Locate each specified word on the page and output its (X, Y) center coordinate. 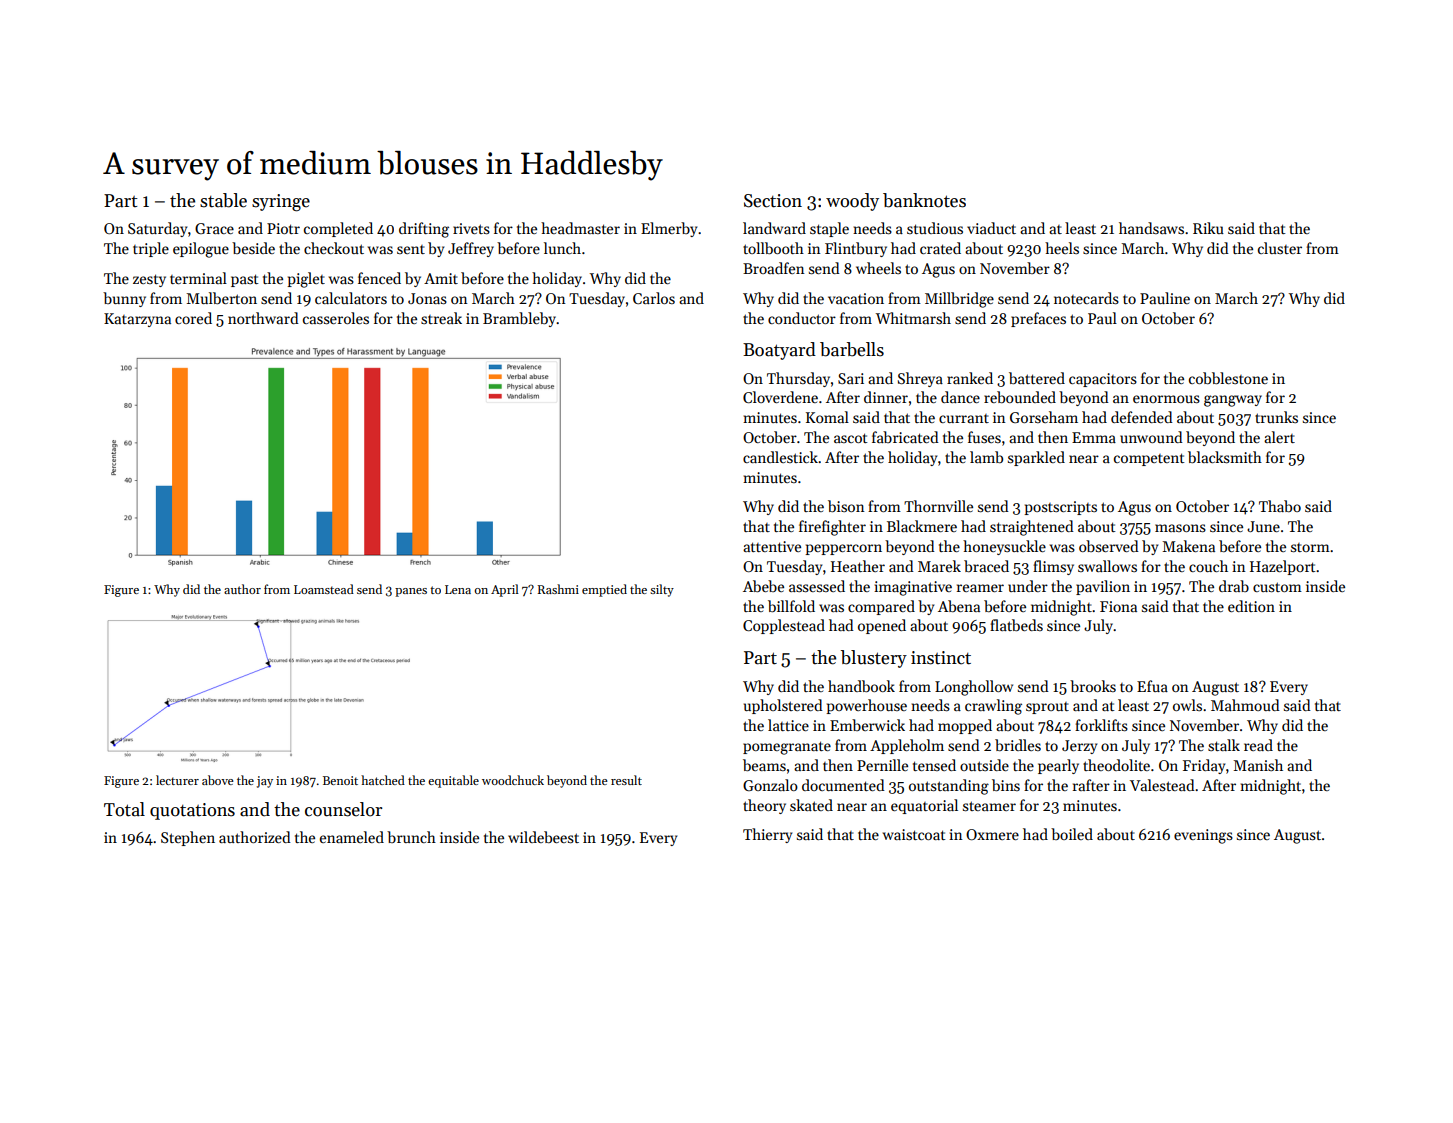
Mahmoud (1245, 705)
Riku (1208, 228)
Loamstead (324, 589)
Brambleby (520, 319)
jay (265, 782)
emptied (604, 590)
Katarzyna (137, 320)
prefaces (1038, 319)
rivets (471, 228)
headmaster (580, 228)
